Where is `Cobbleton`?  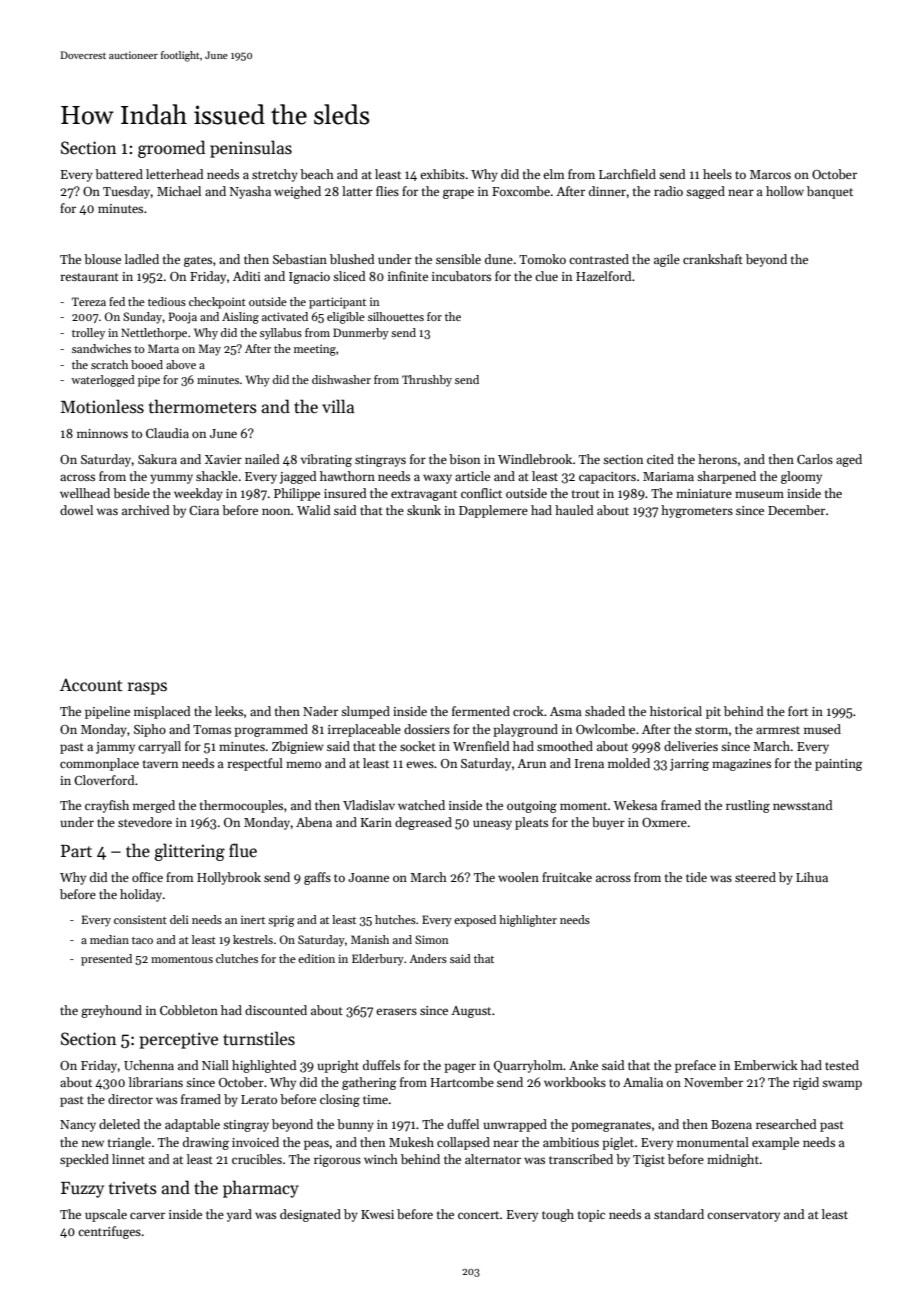 Cobbleton is located at coordinates (189, 1010).
